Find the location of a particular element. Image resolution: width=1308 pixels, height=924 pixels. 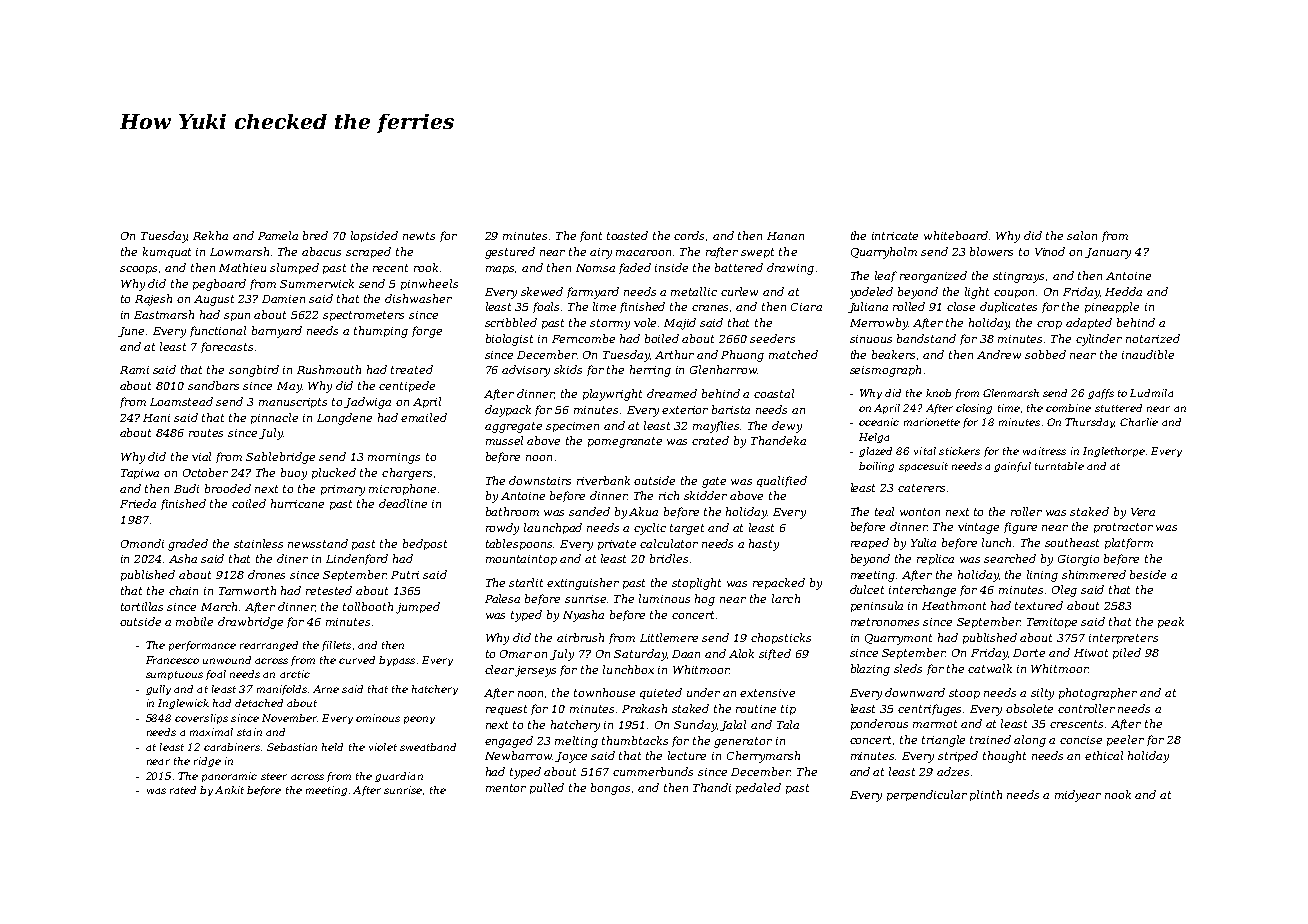

pedaled is located at coordinates (758, 788).
